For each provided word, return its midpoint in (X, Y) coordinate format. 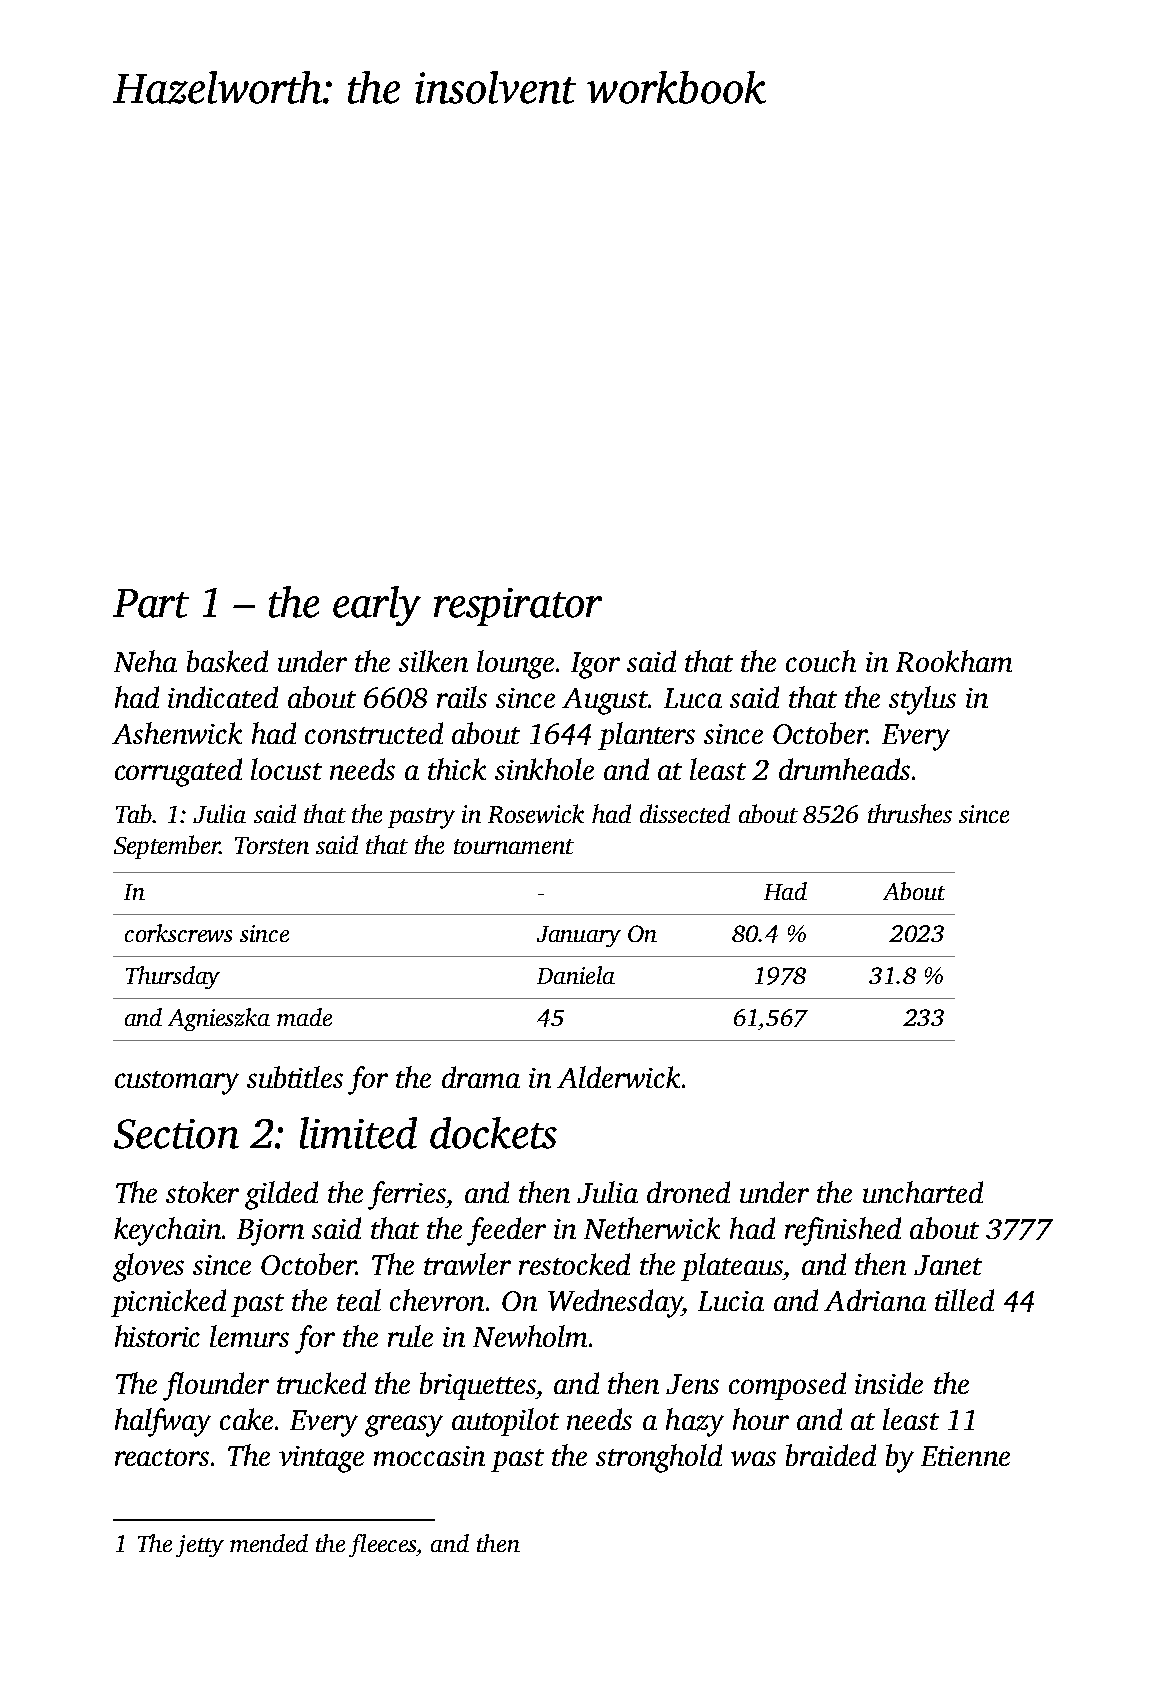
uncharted (923, 1192)
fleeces (383, 1545)
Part (151, 603)
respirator (518, 607)
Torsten (272, 845)
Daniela (576, 975)
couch (821, 661)
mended (269, 1543)
